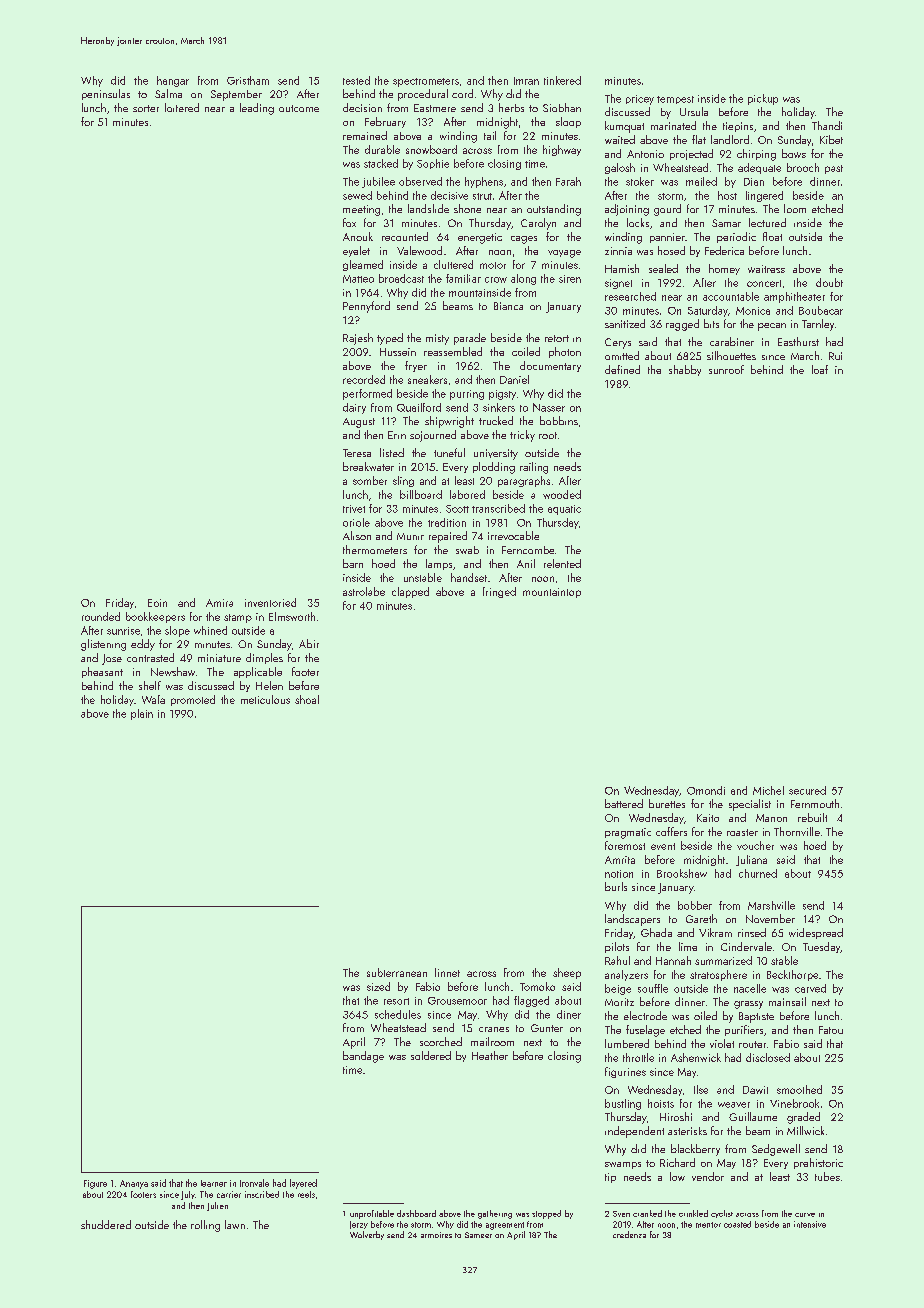  Describe the element at coordinates (554, 210) in the page. I see `outstanding` at that location.
